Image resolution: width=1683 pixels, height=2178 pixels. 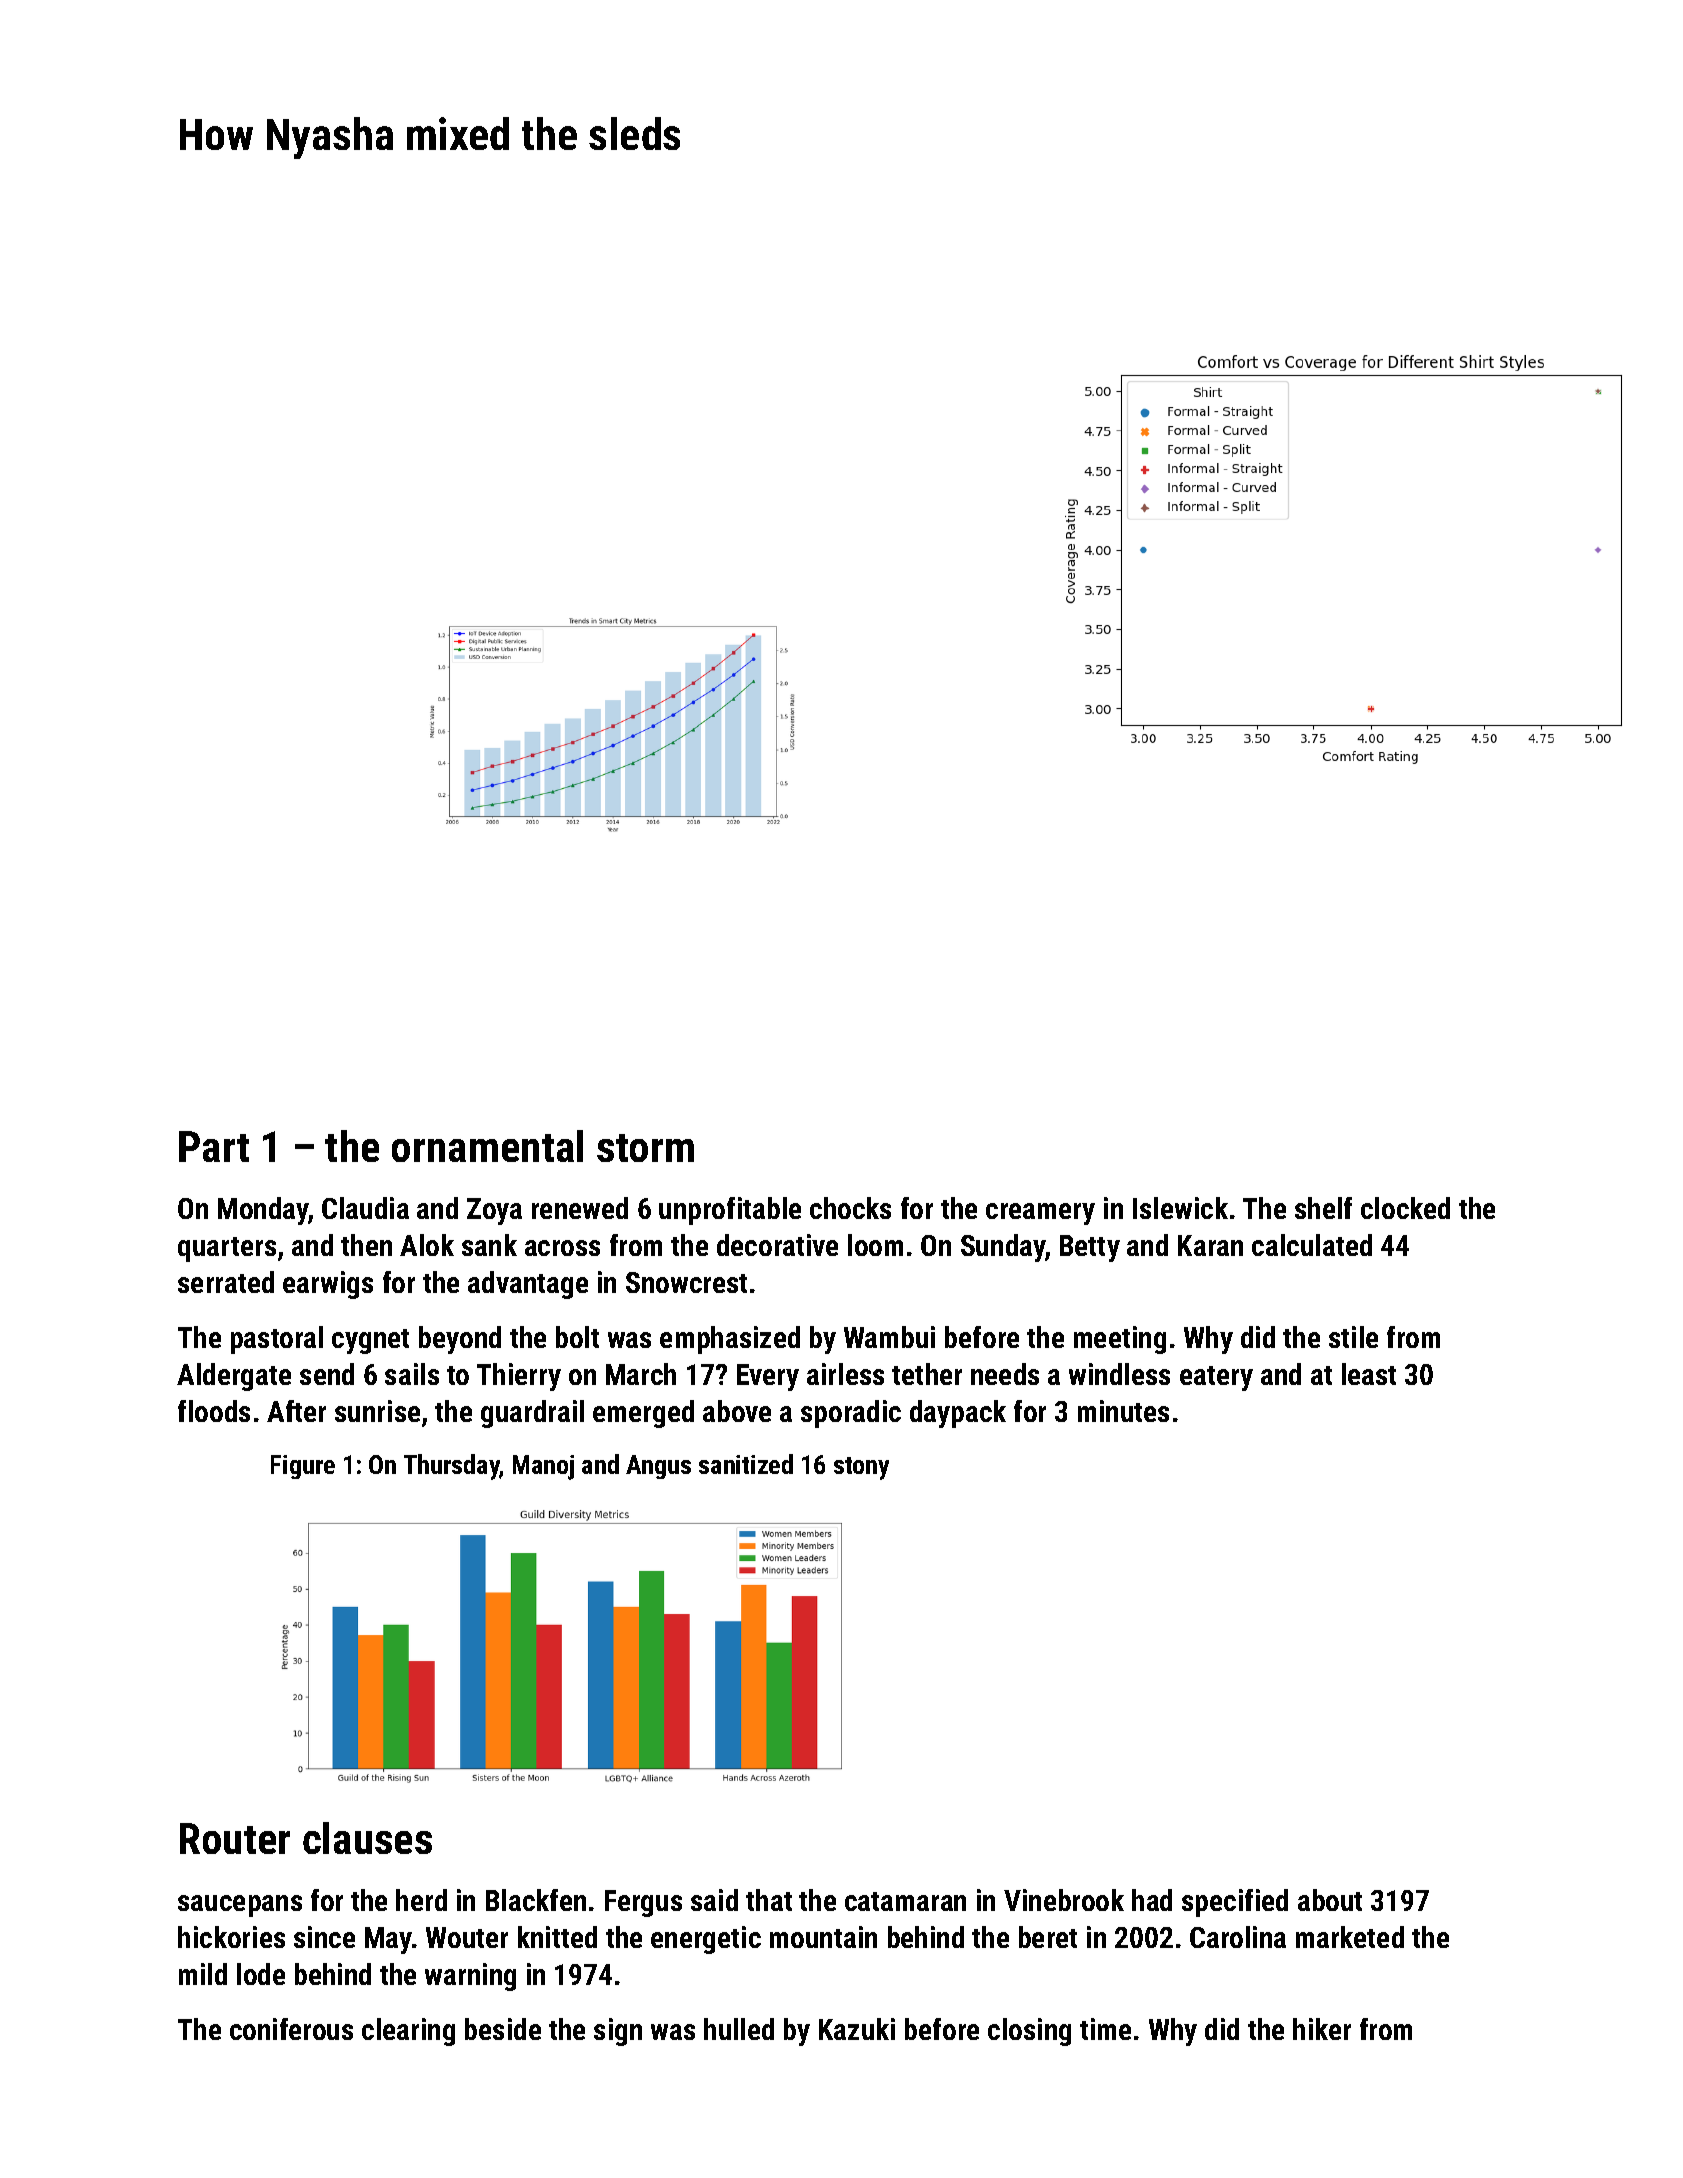 What do you see at coordinates (291, 2029) in the screenshot?
I see `coniferous` at bounding box center [291, 2029].
